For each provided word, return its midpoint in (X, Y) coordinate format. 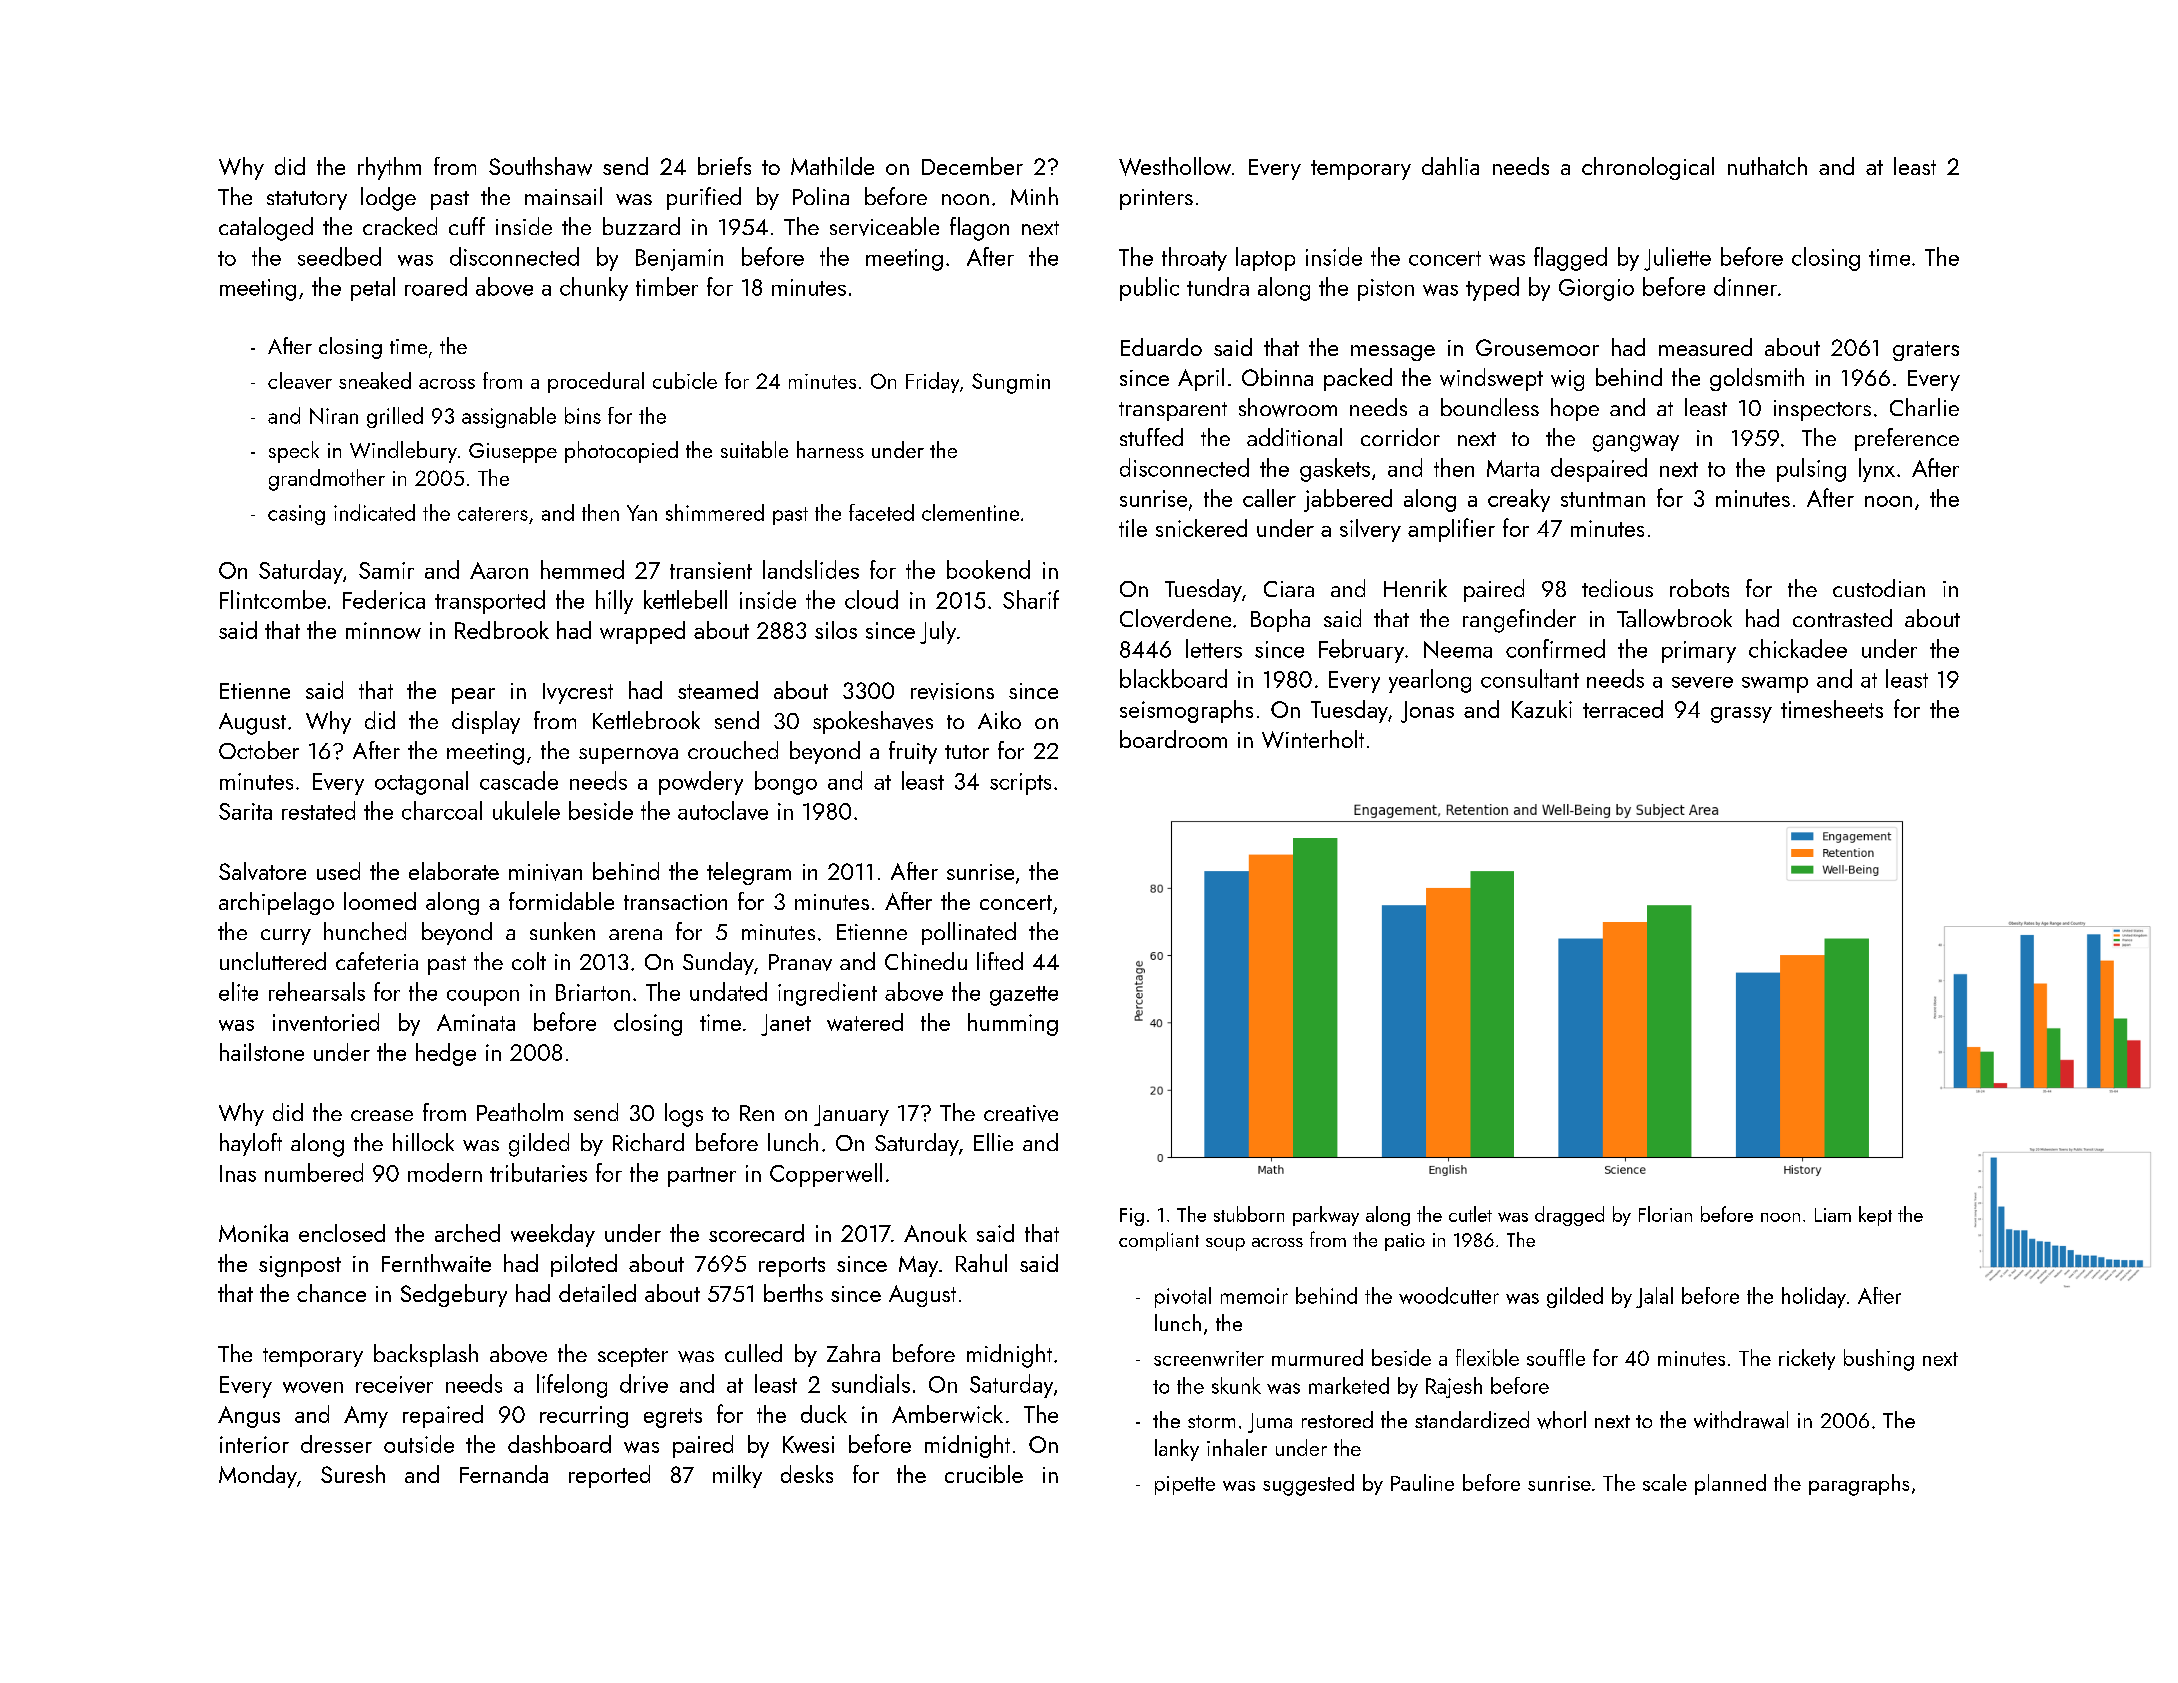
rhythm (389, 168)
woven (313, 1387)
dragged (1569, 1216)
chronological (1648, 168)
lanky (1177, 1450)
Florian (1665, 1214)
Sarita (245, 811)
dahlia (1450, 166)
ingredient (827, 994)
